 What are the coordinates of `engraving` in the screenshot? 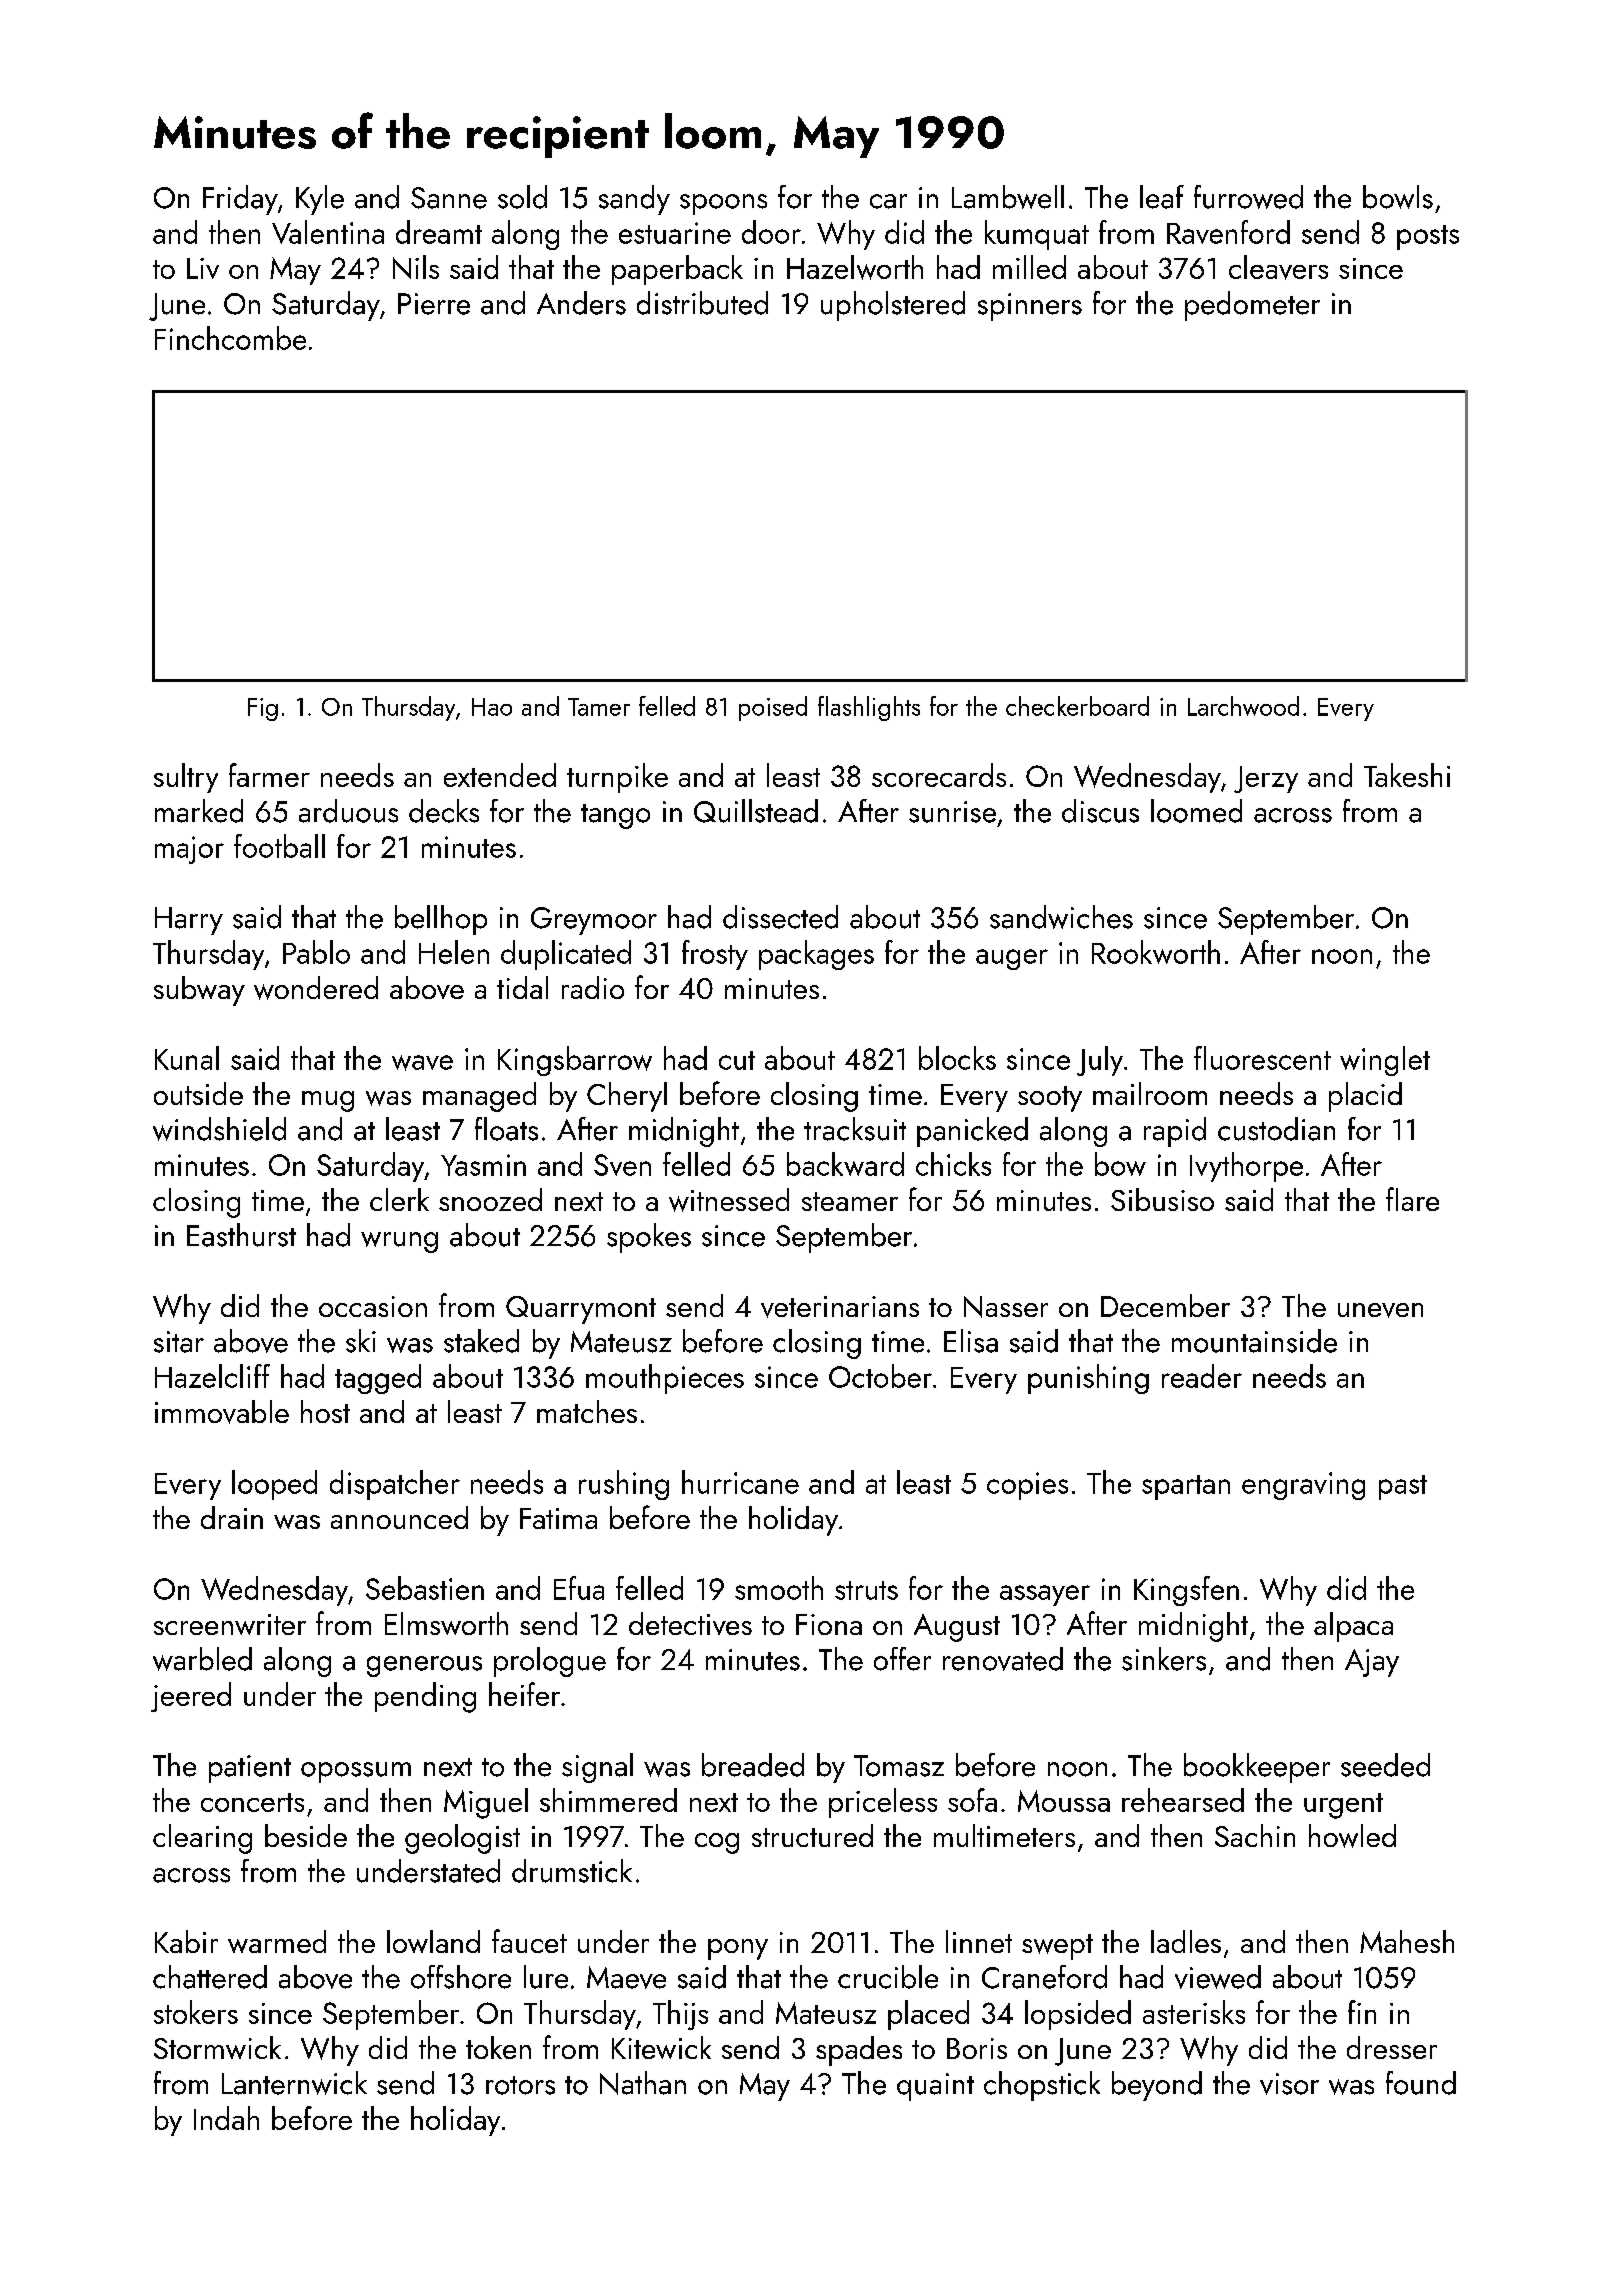 It's located at (1303, 1486).
